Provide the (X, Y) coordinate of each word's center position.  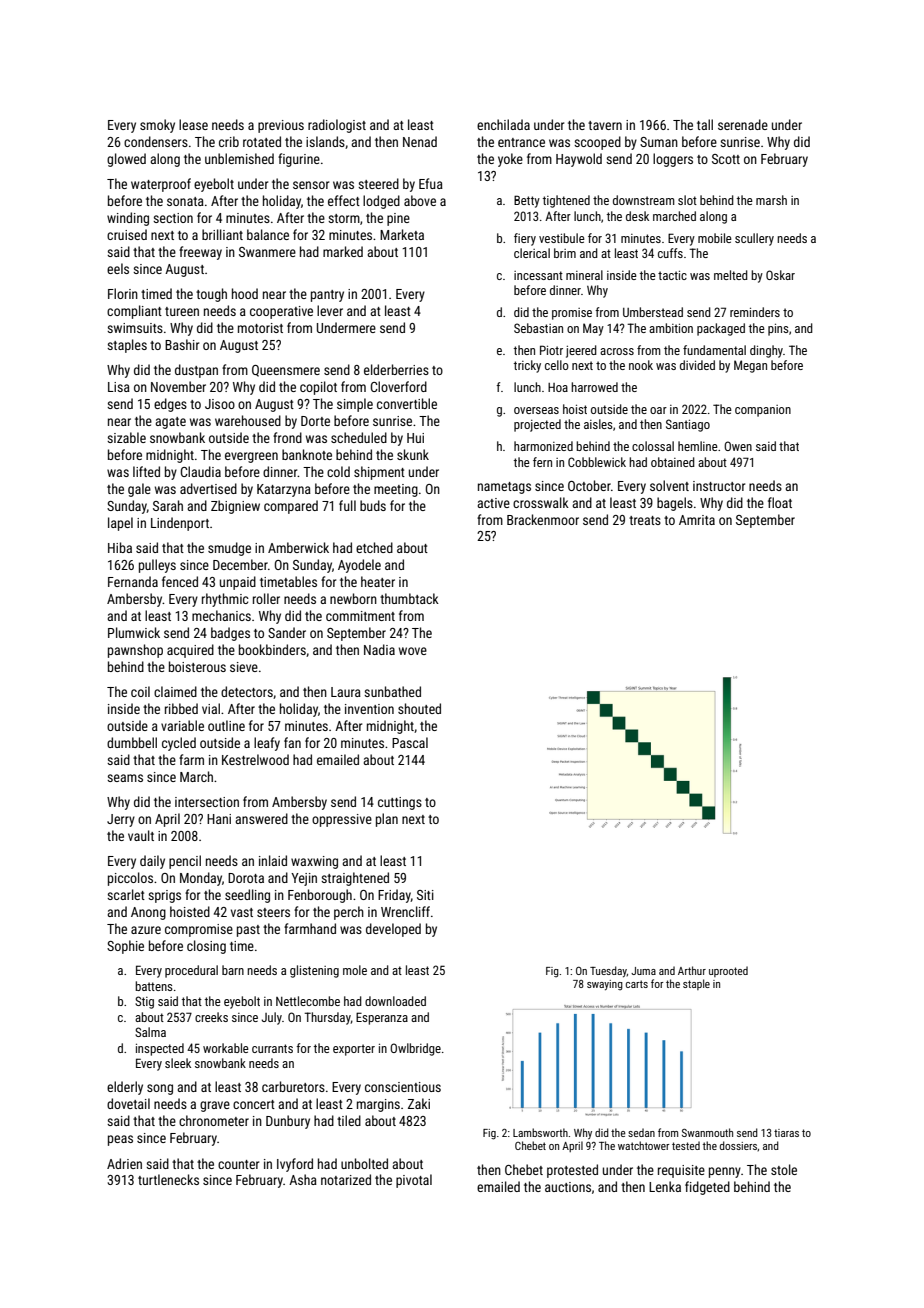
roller (266, 598)
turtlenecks (168, 1179)
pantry (327, 296)
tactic (672, 275)
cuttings (400, 803)
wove (413, 651)
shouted (419, 708)
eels (118, 268)
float (780, 502)
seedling (247, 896)
